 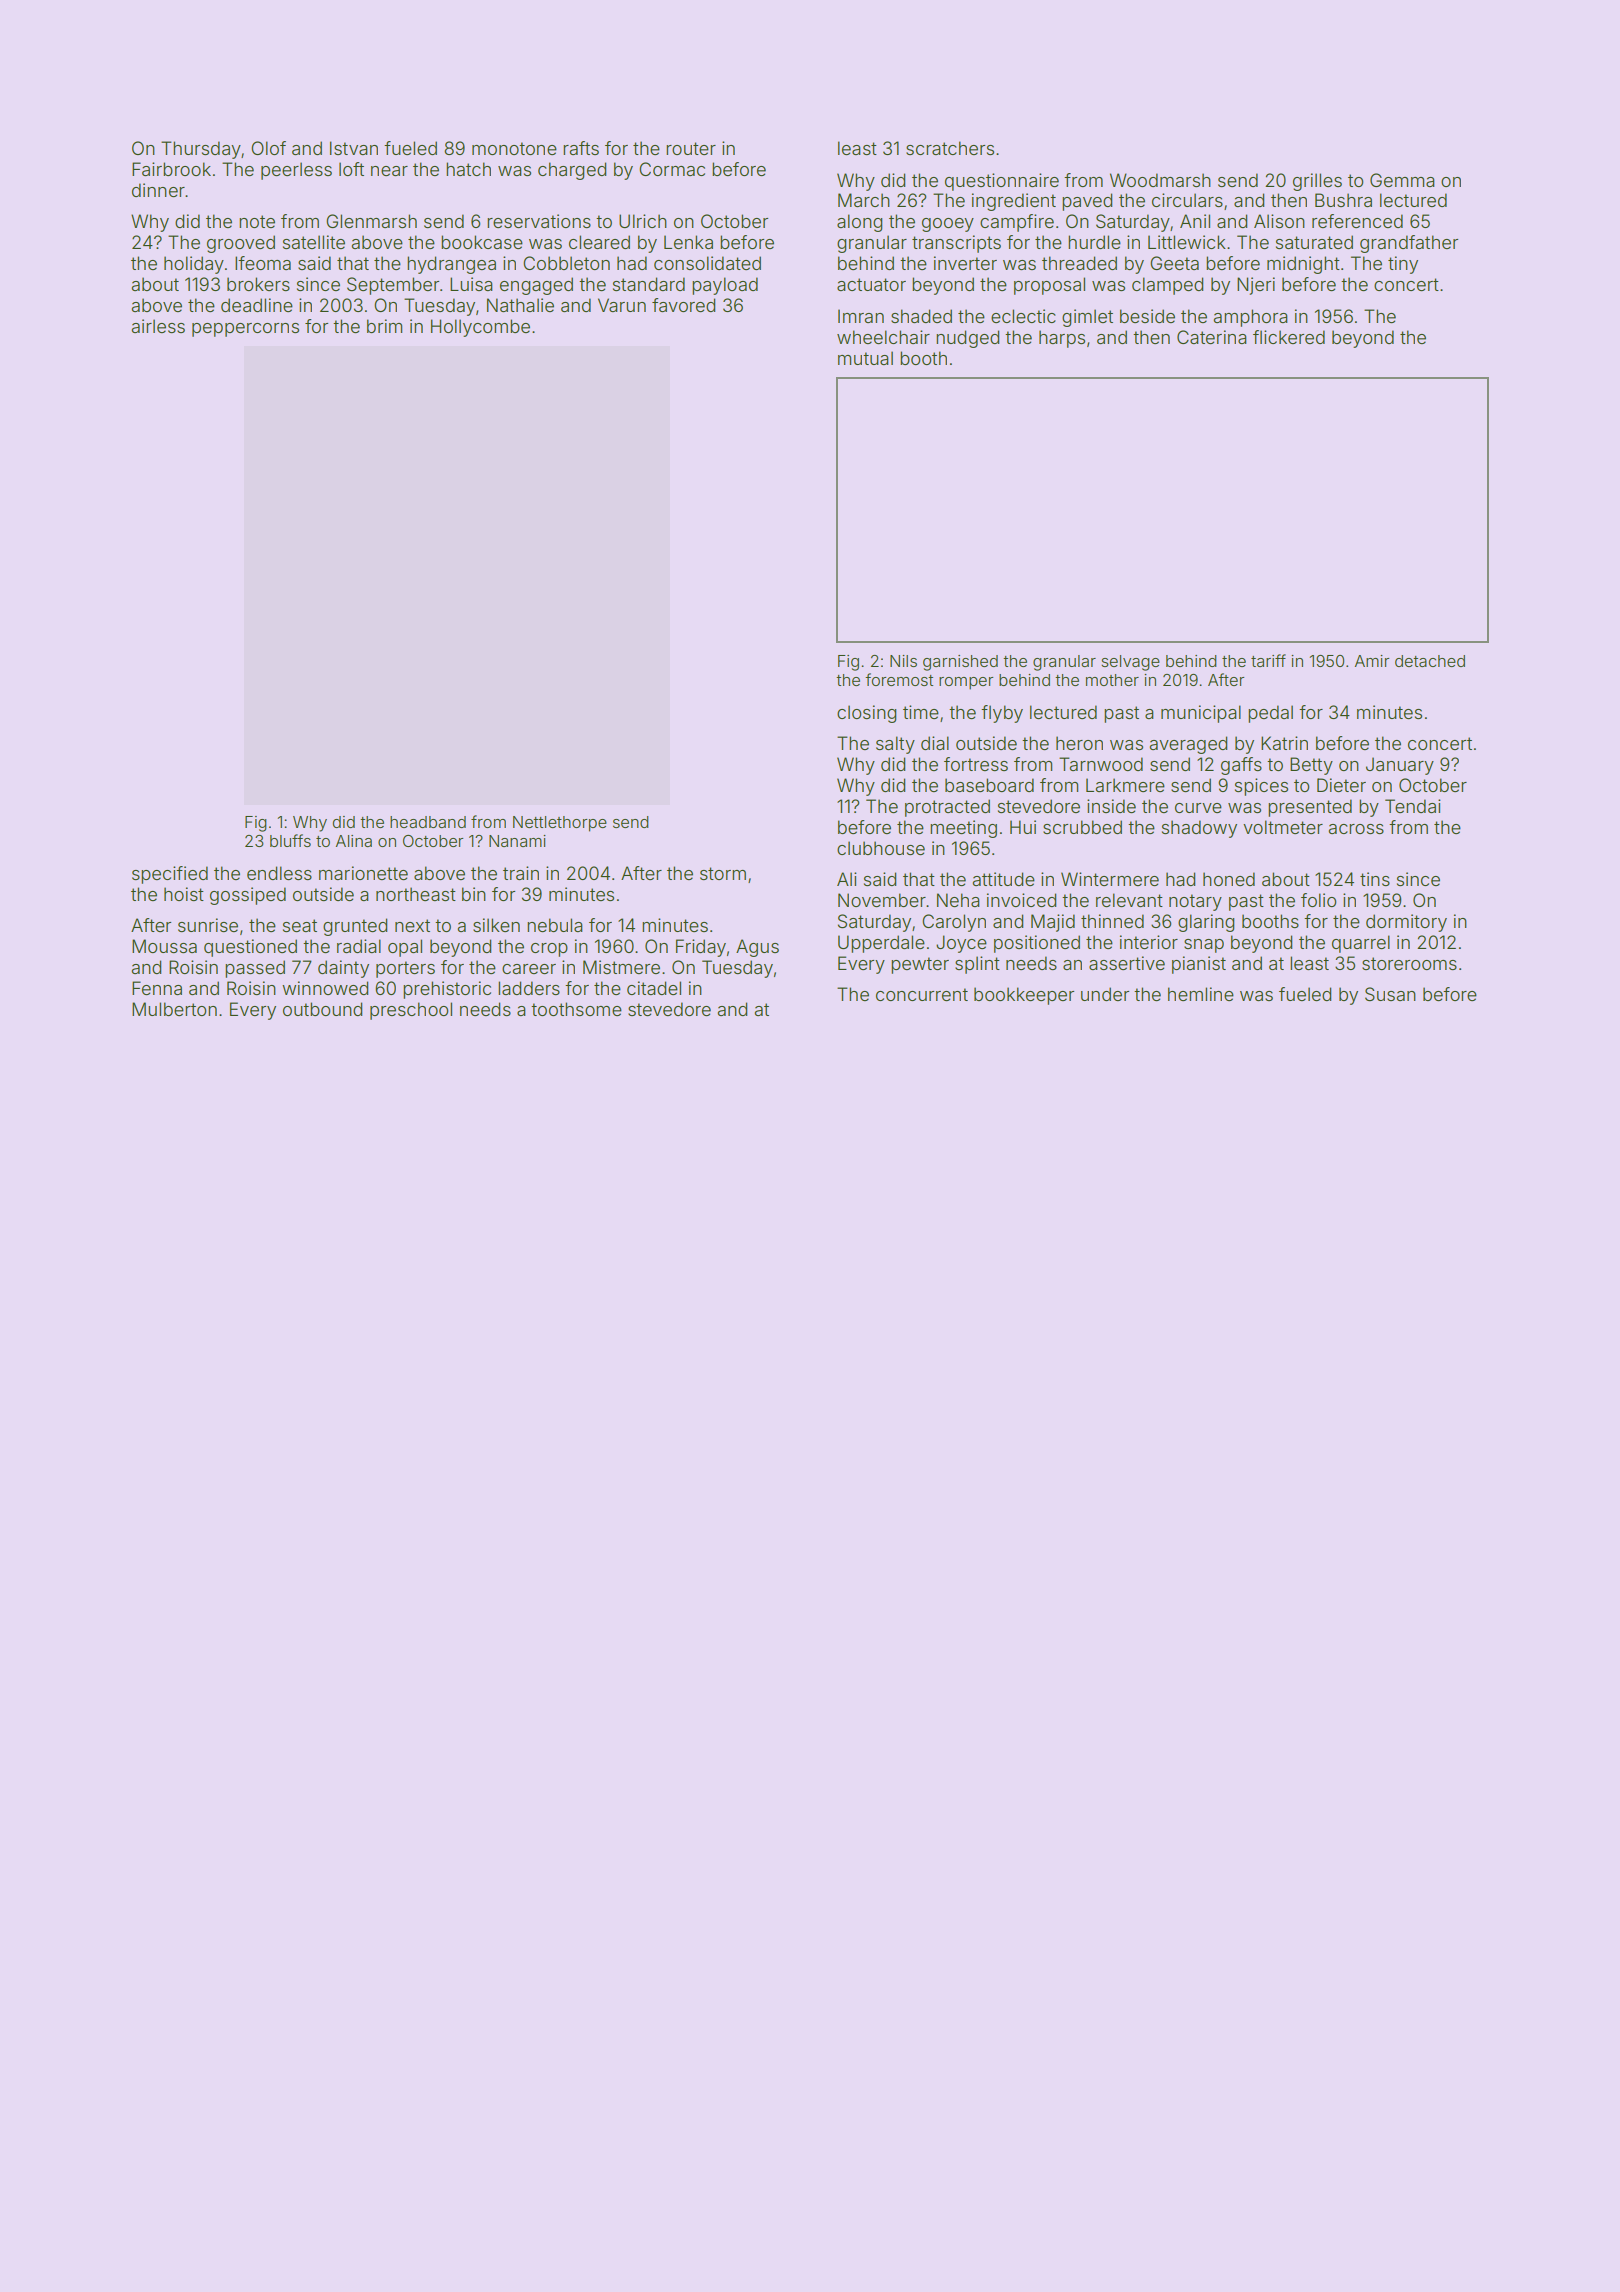 I want to click on headband, so click(x=428, y=822).
